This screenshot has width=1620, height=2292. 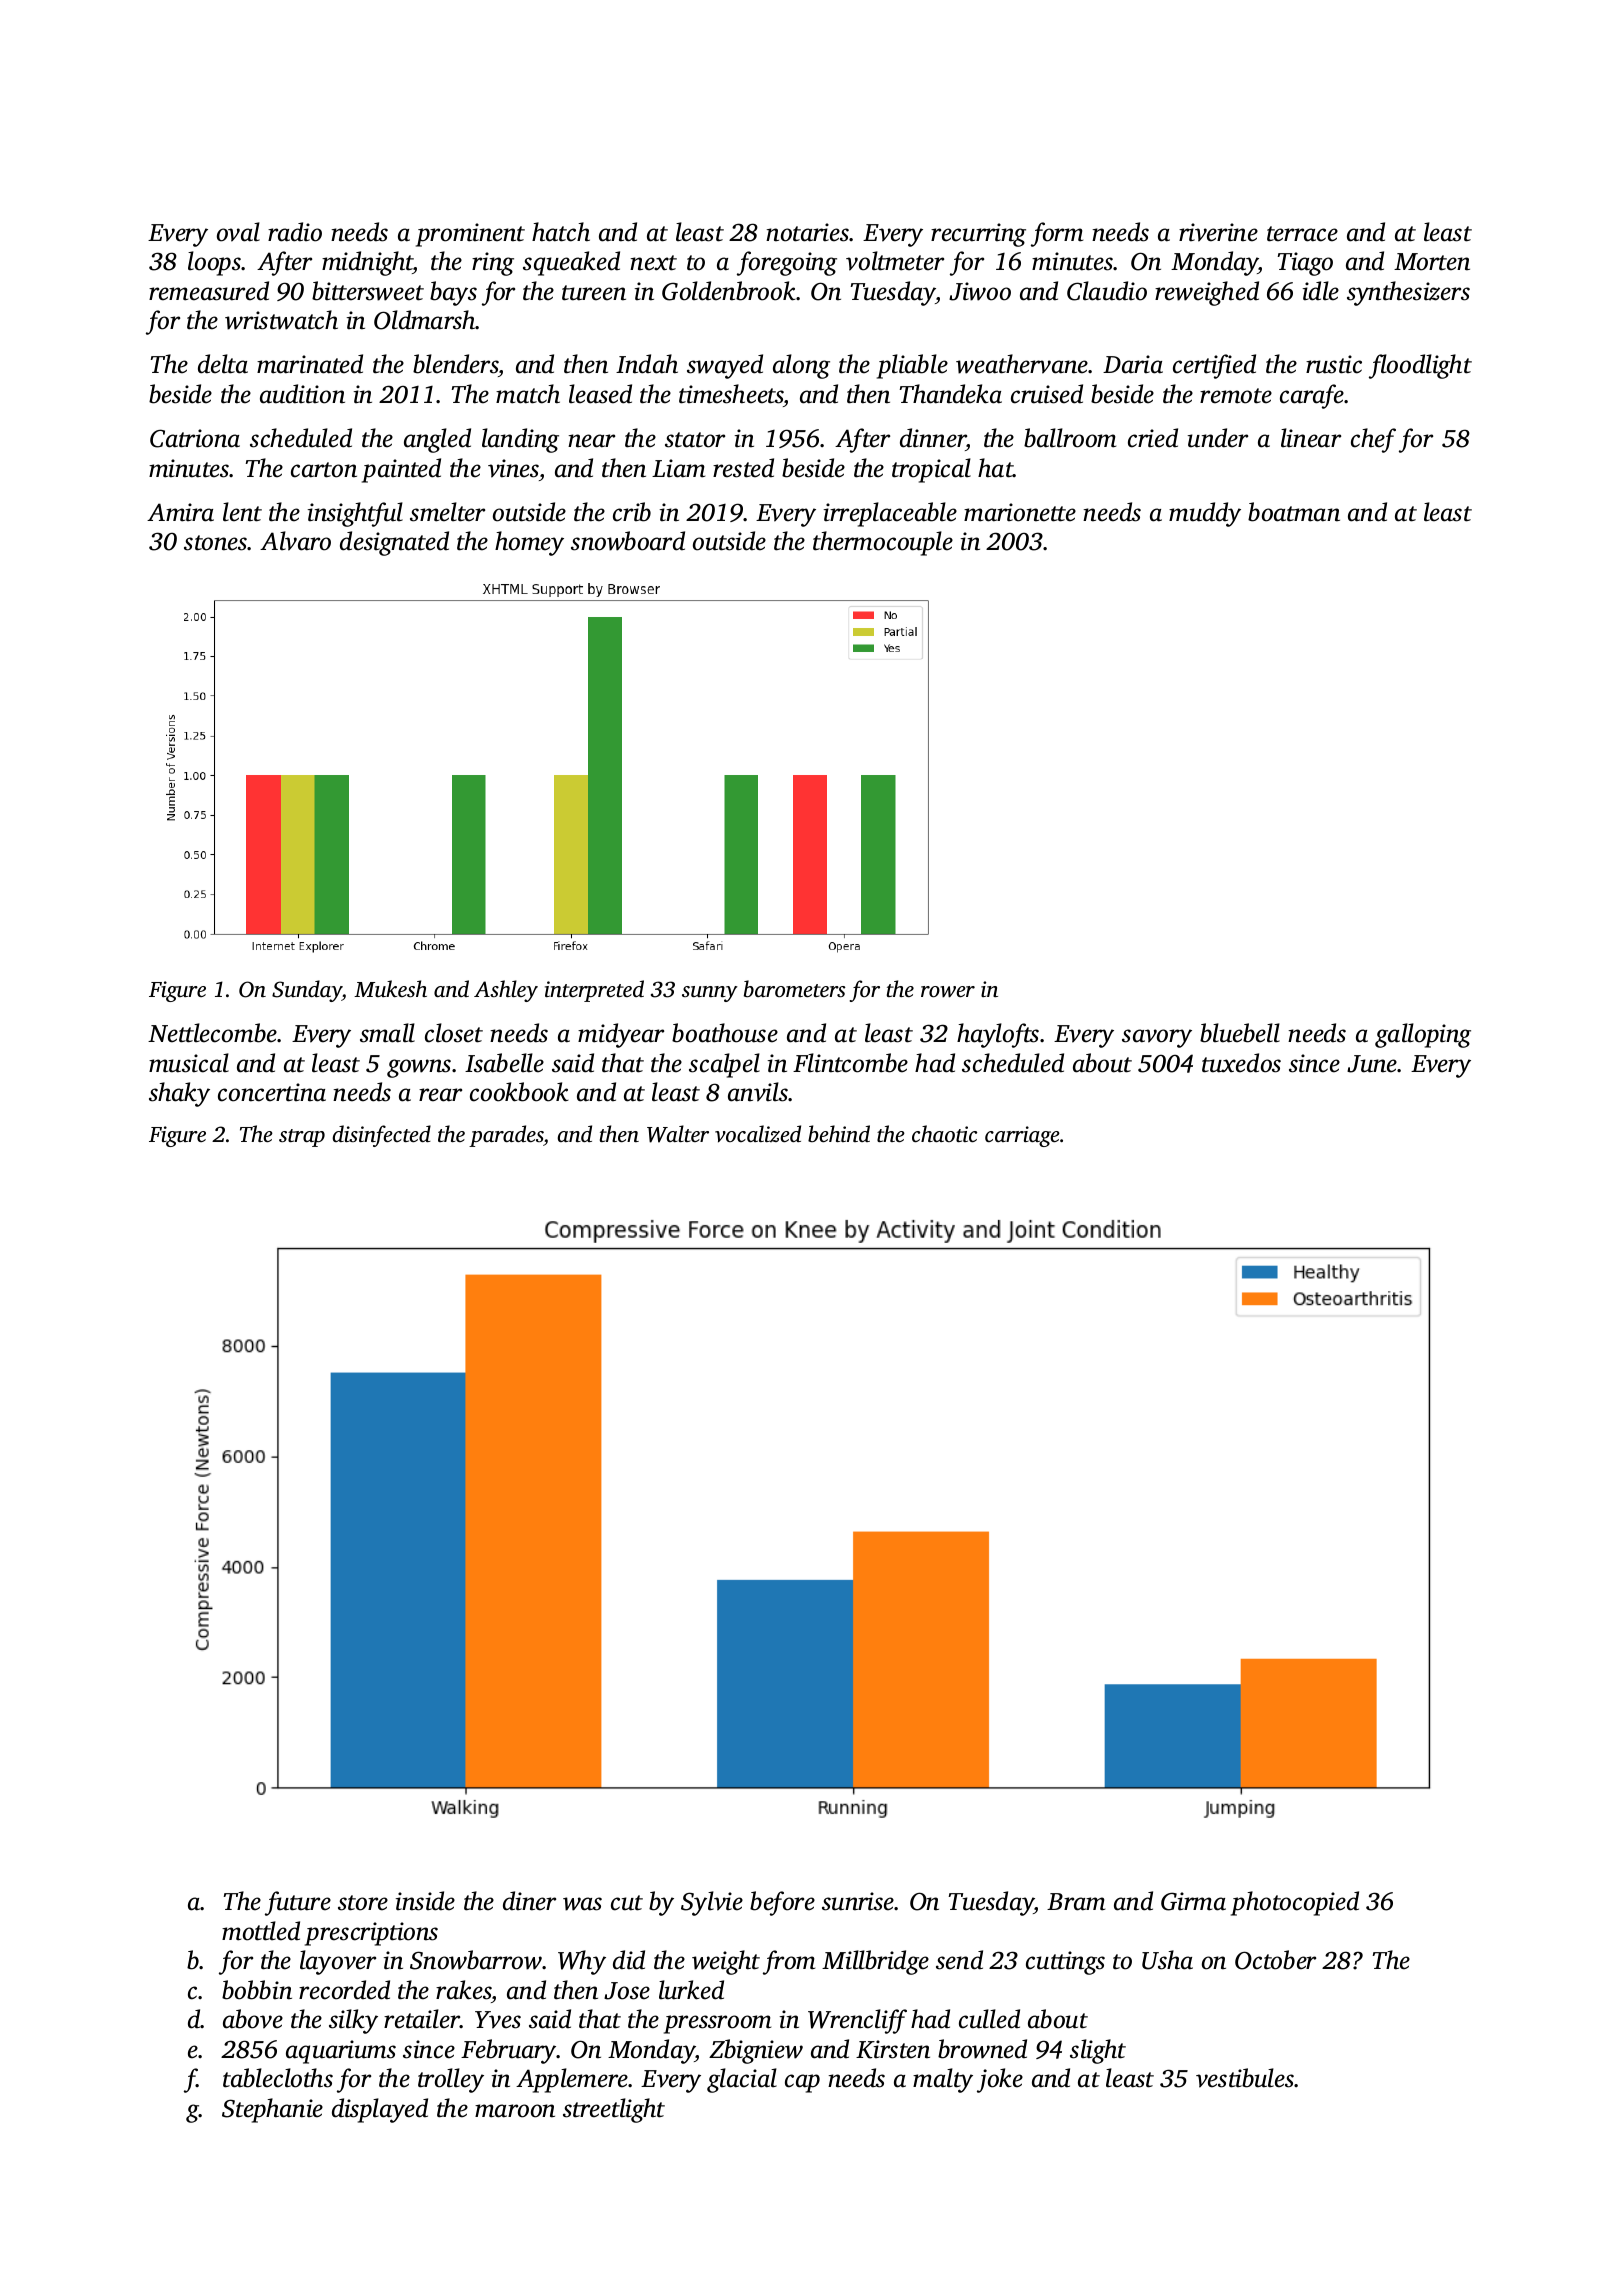 What do you see at coordinates (628, 541) in the screenshot?
I see `snowboard` at bounding box center [628, 541].
